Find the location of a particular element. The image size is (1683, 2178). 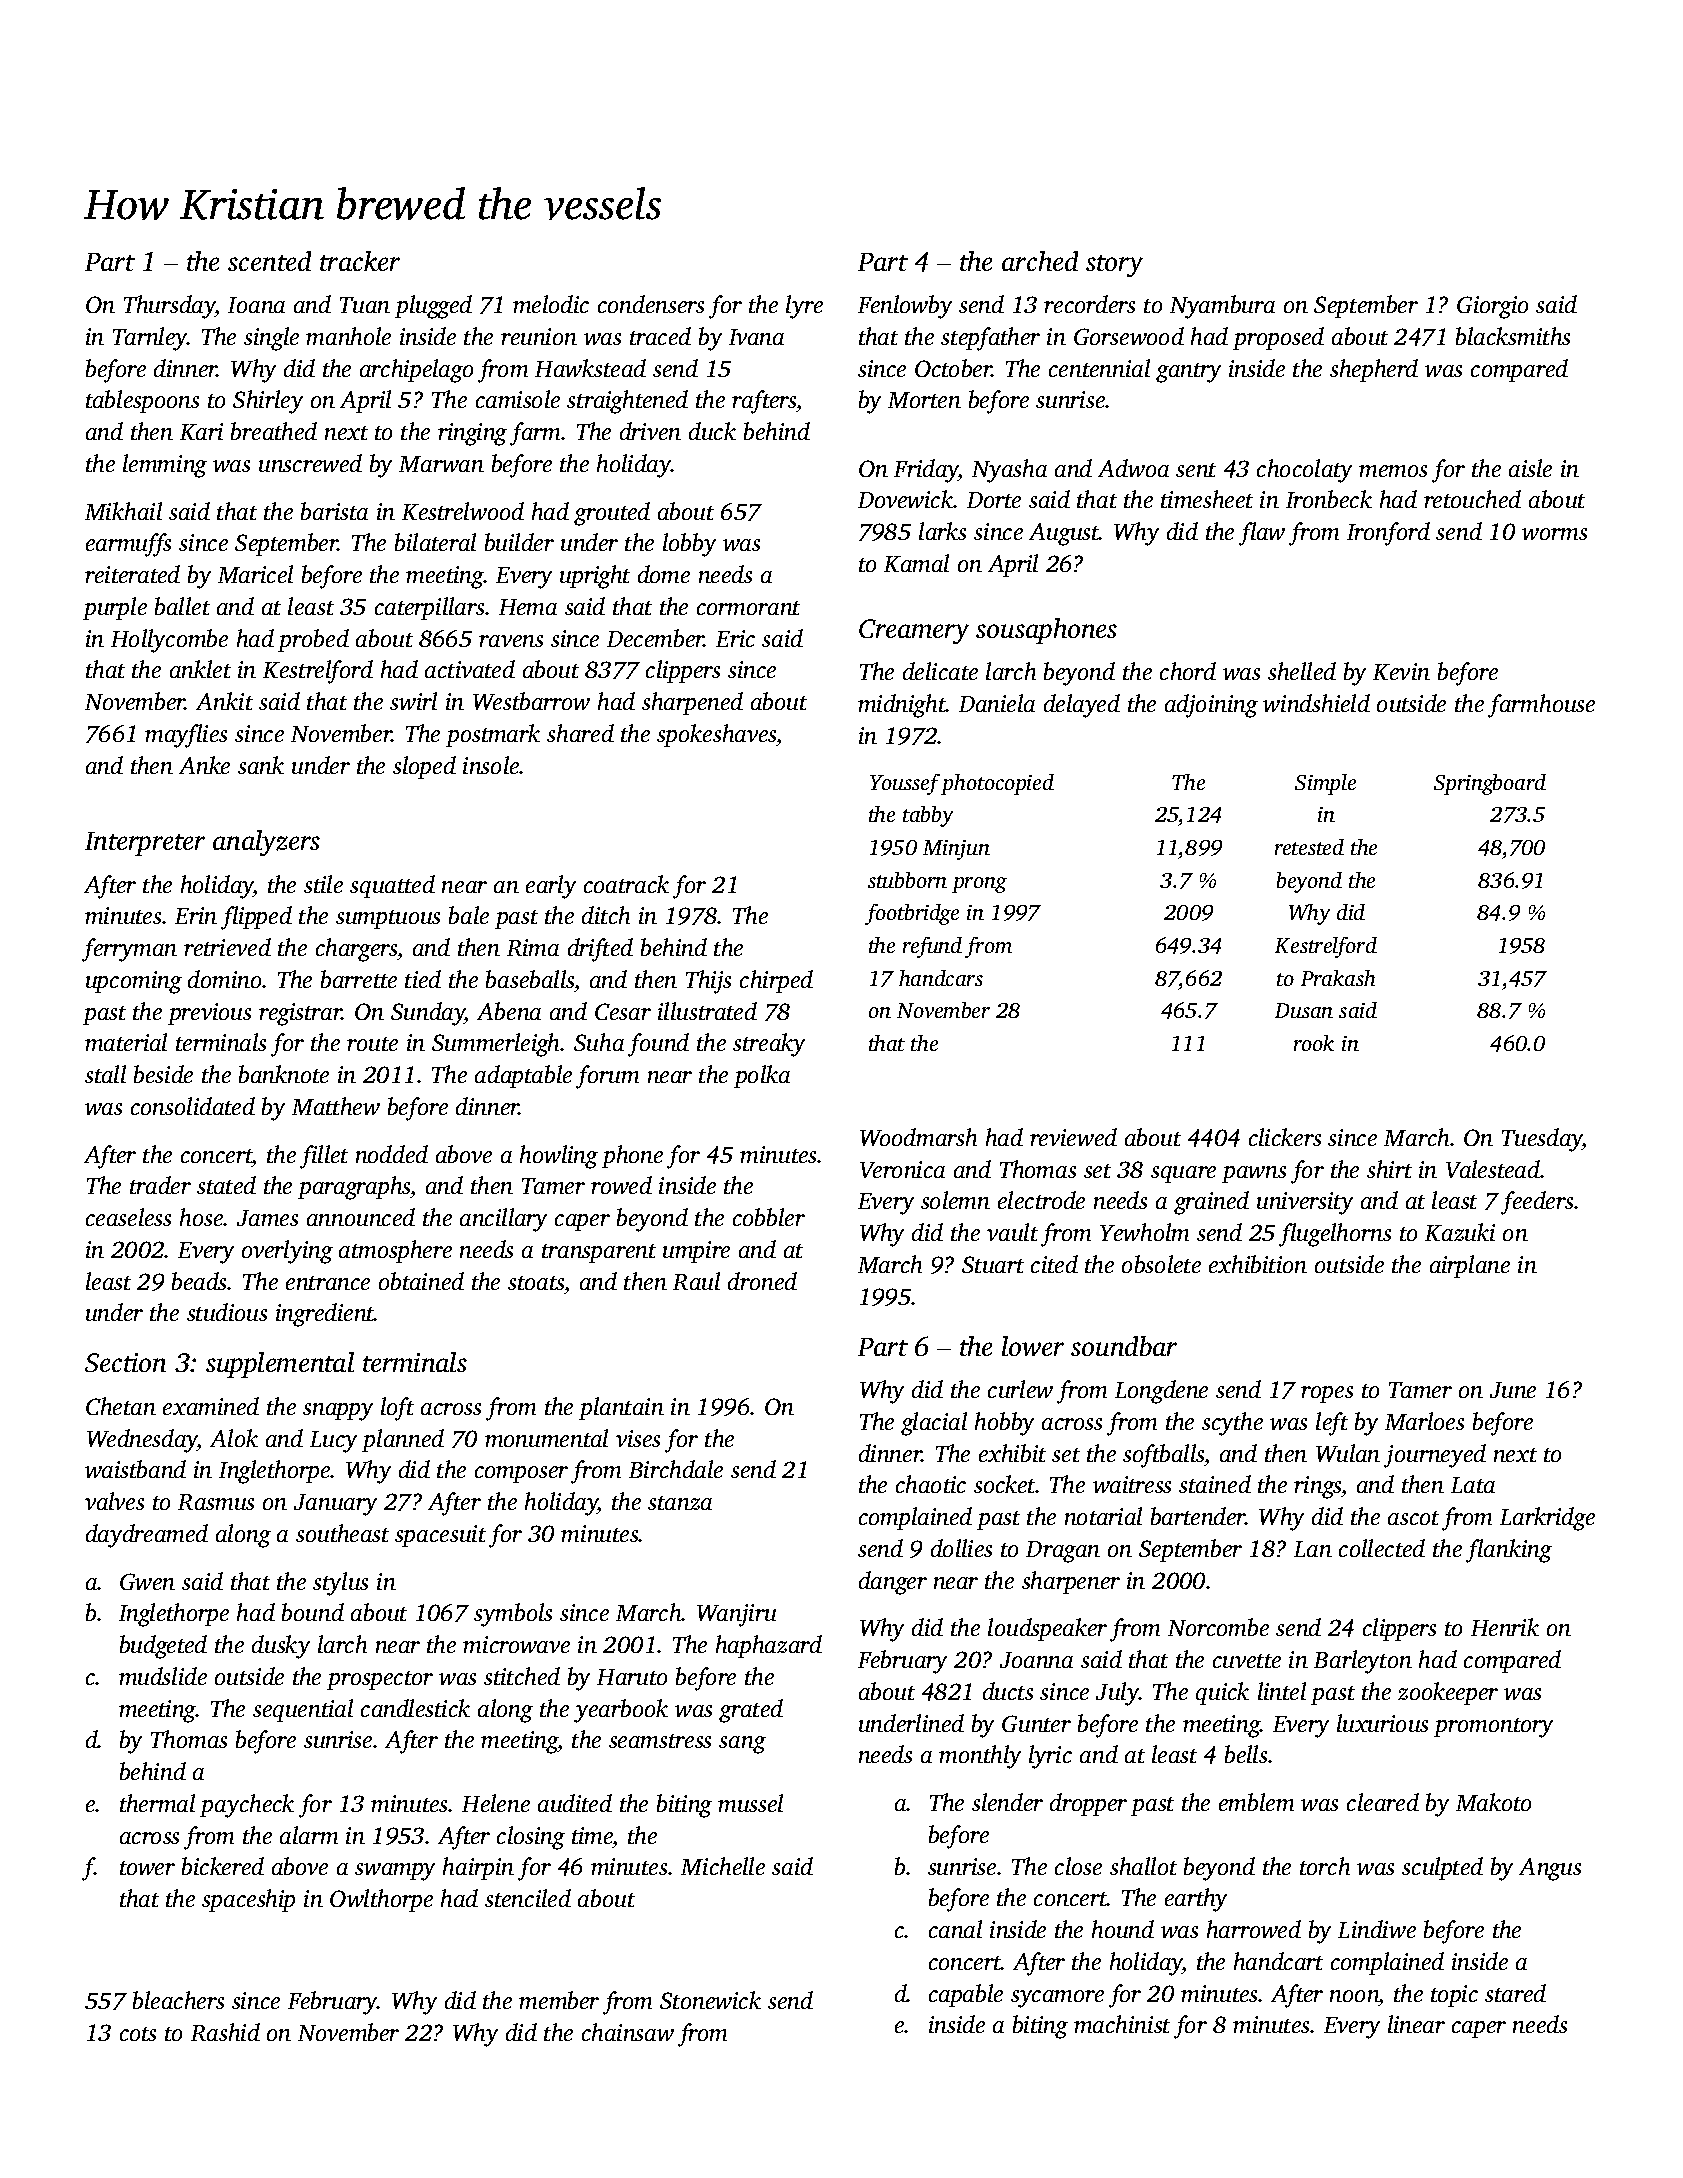

Simple is located at coordinates (1325, 784).
